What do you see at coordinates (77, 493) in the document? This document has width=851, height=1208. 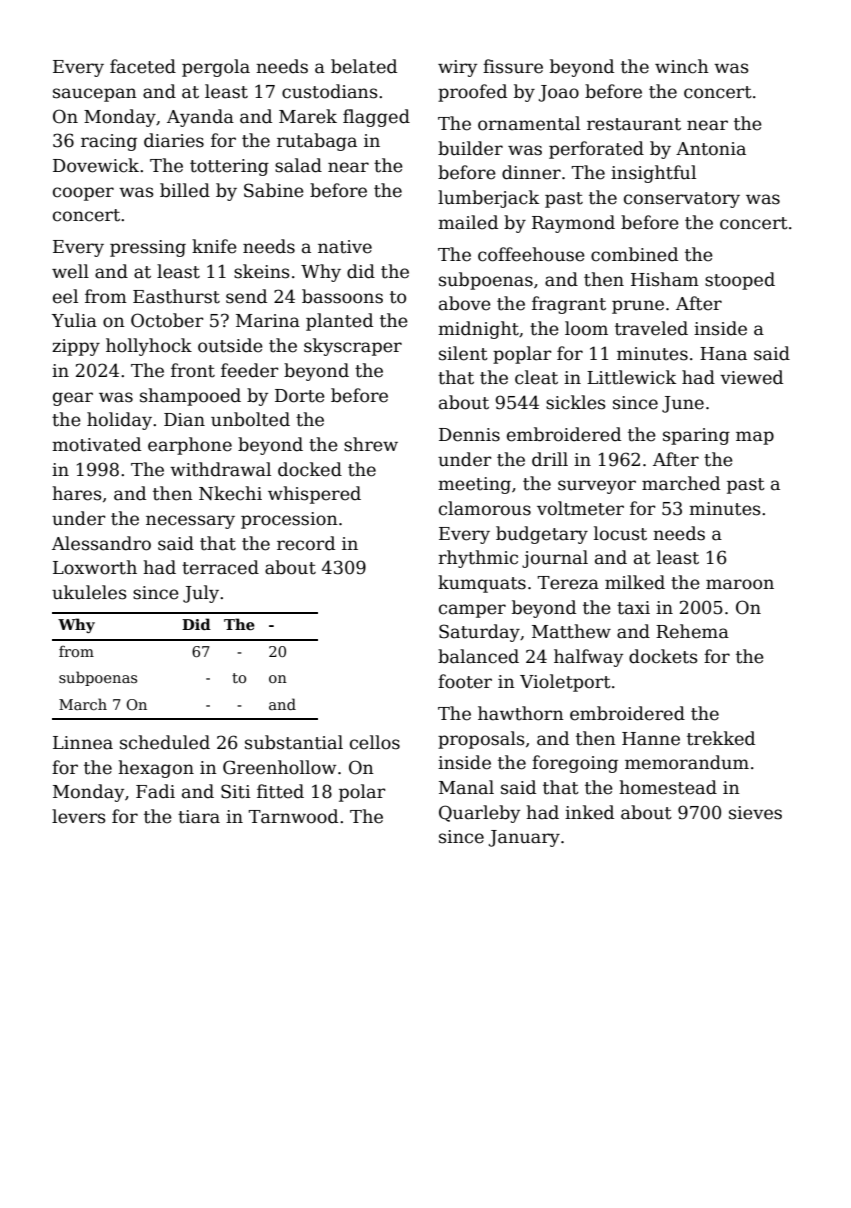 I see `hares` at bounding box center [77, 493].
